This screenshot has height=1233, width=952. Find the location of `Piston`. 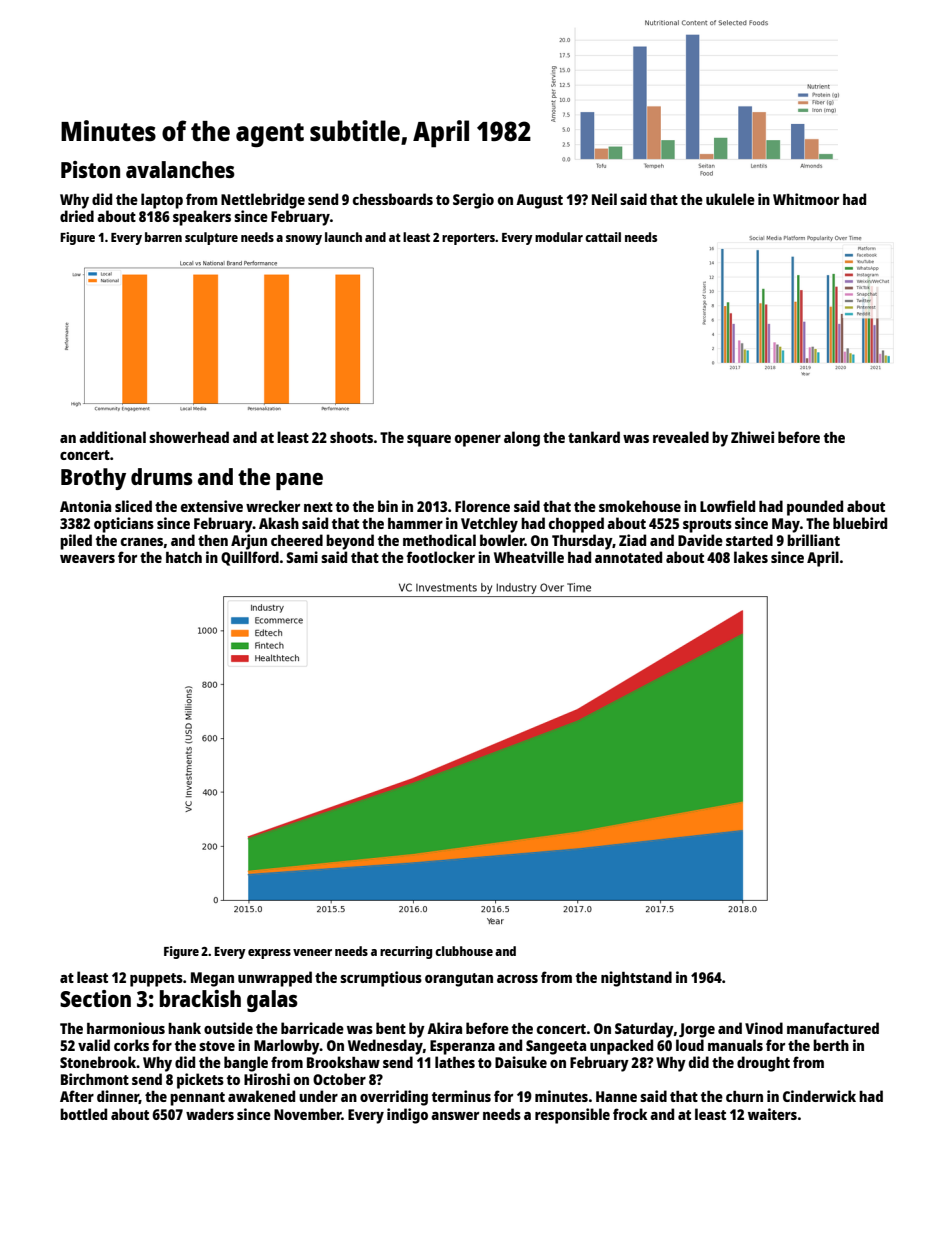

Piston is located at coordinates (90, 169).
